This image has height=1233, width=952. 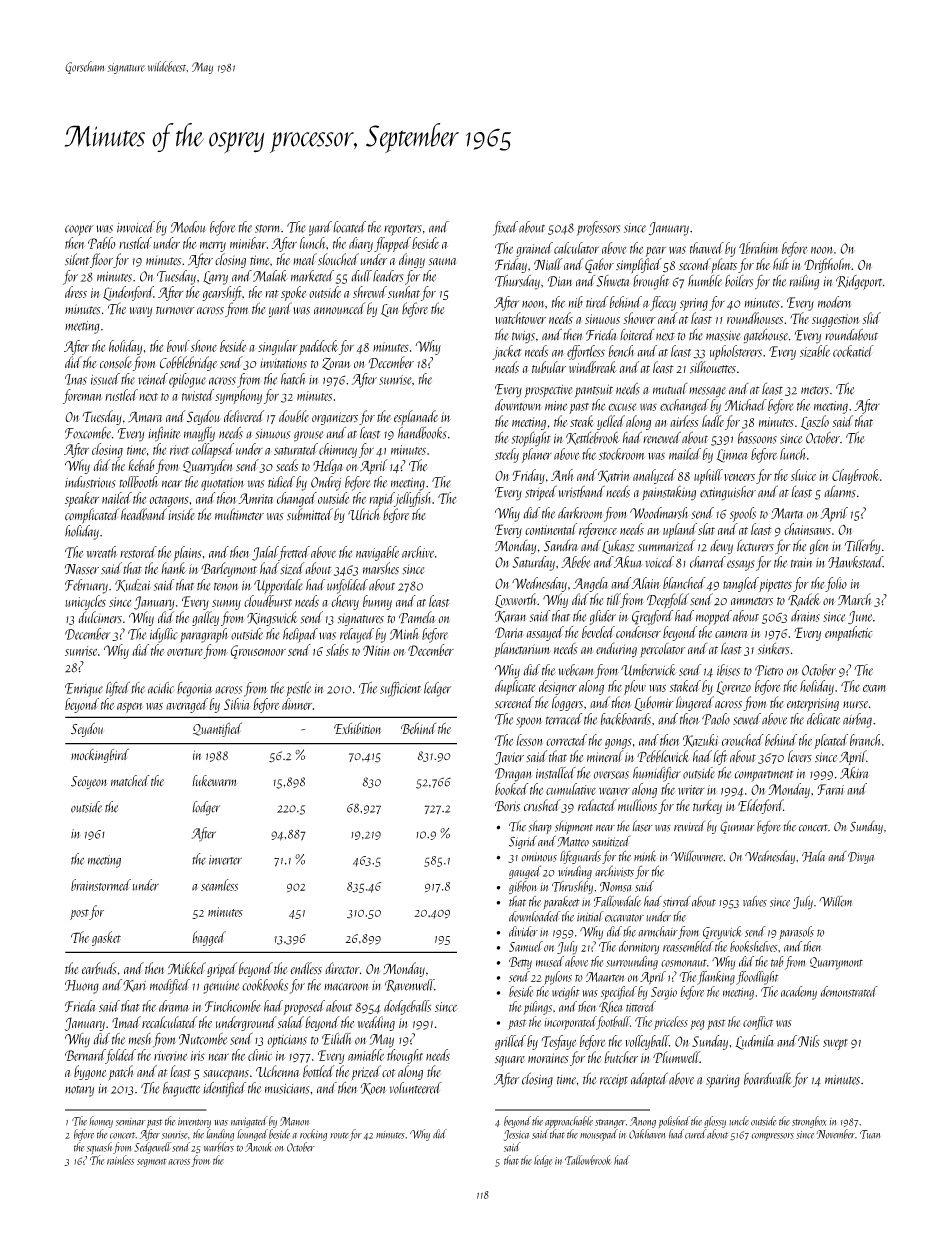 I want to click on restored, so click(x=138, y=552).
